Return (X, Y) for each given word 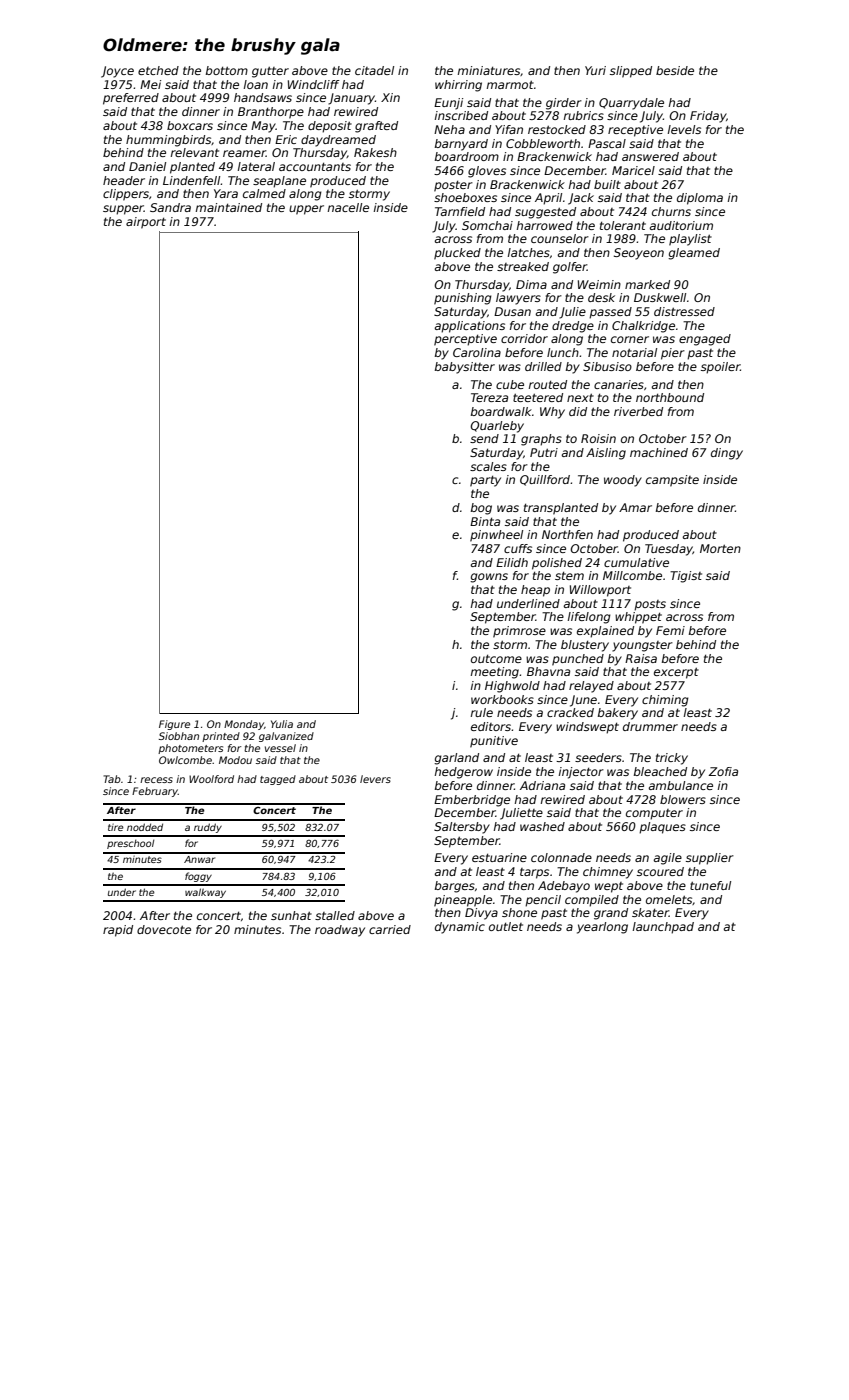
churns (671, 211)
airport (146, 223)
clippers (126, 195)
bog (481, 509)
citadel (374, 70)
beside (675, 70)
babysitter (465, 368)
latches (529, 252)
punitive (494, 742)
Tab (112, 779)
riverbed (638, 411)
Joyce (117, 72)
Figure (174, 725)
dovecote (164, 929)
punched (578, 660)
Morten (720, 548)
